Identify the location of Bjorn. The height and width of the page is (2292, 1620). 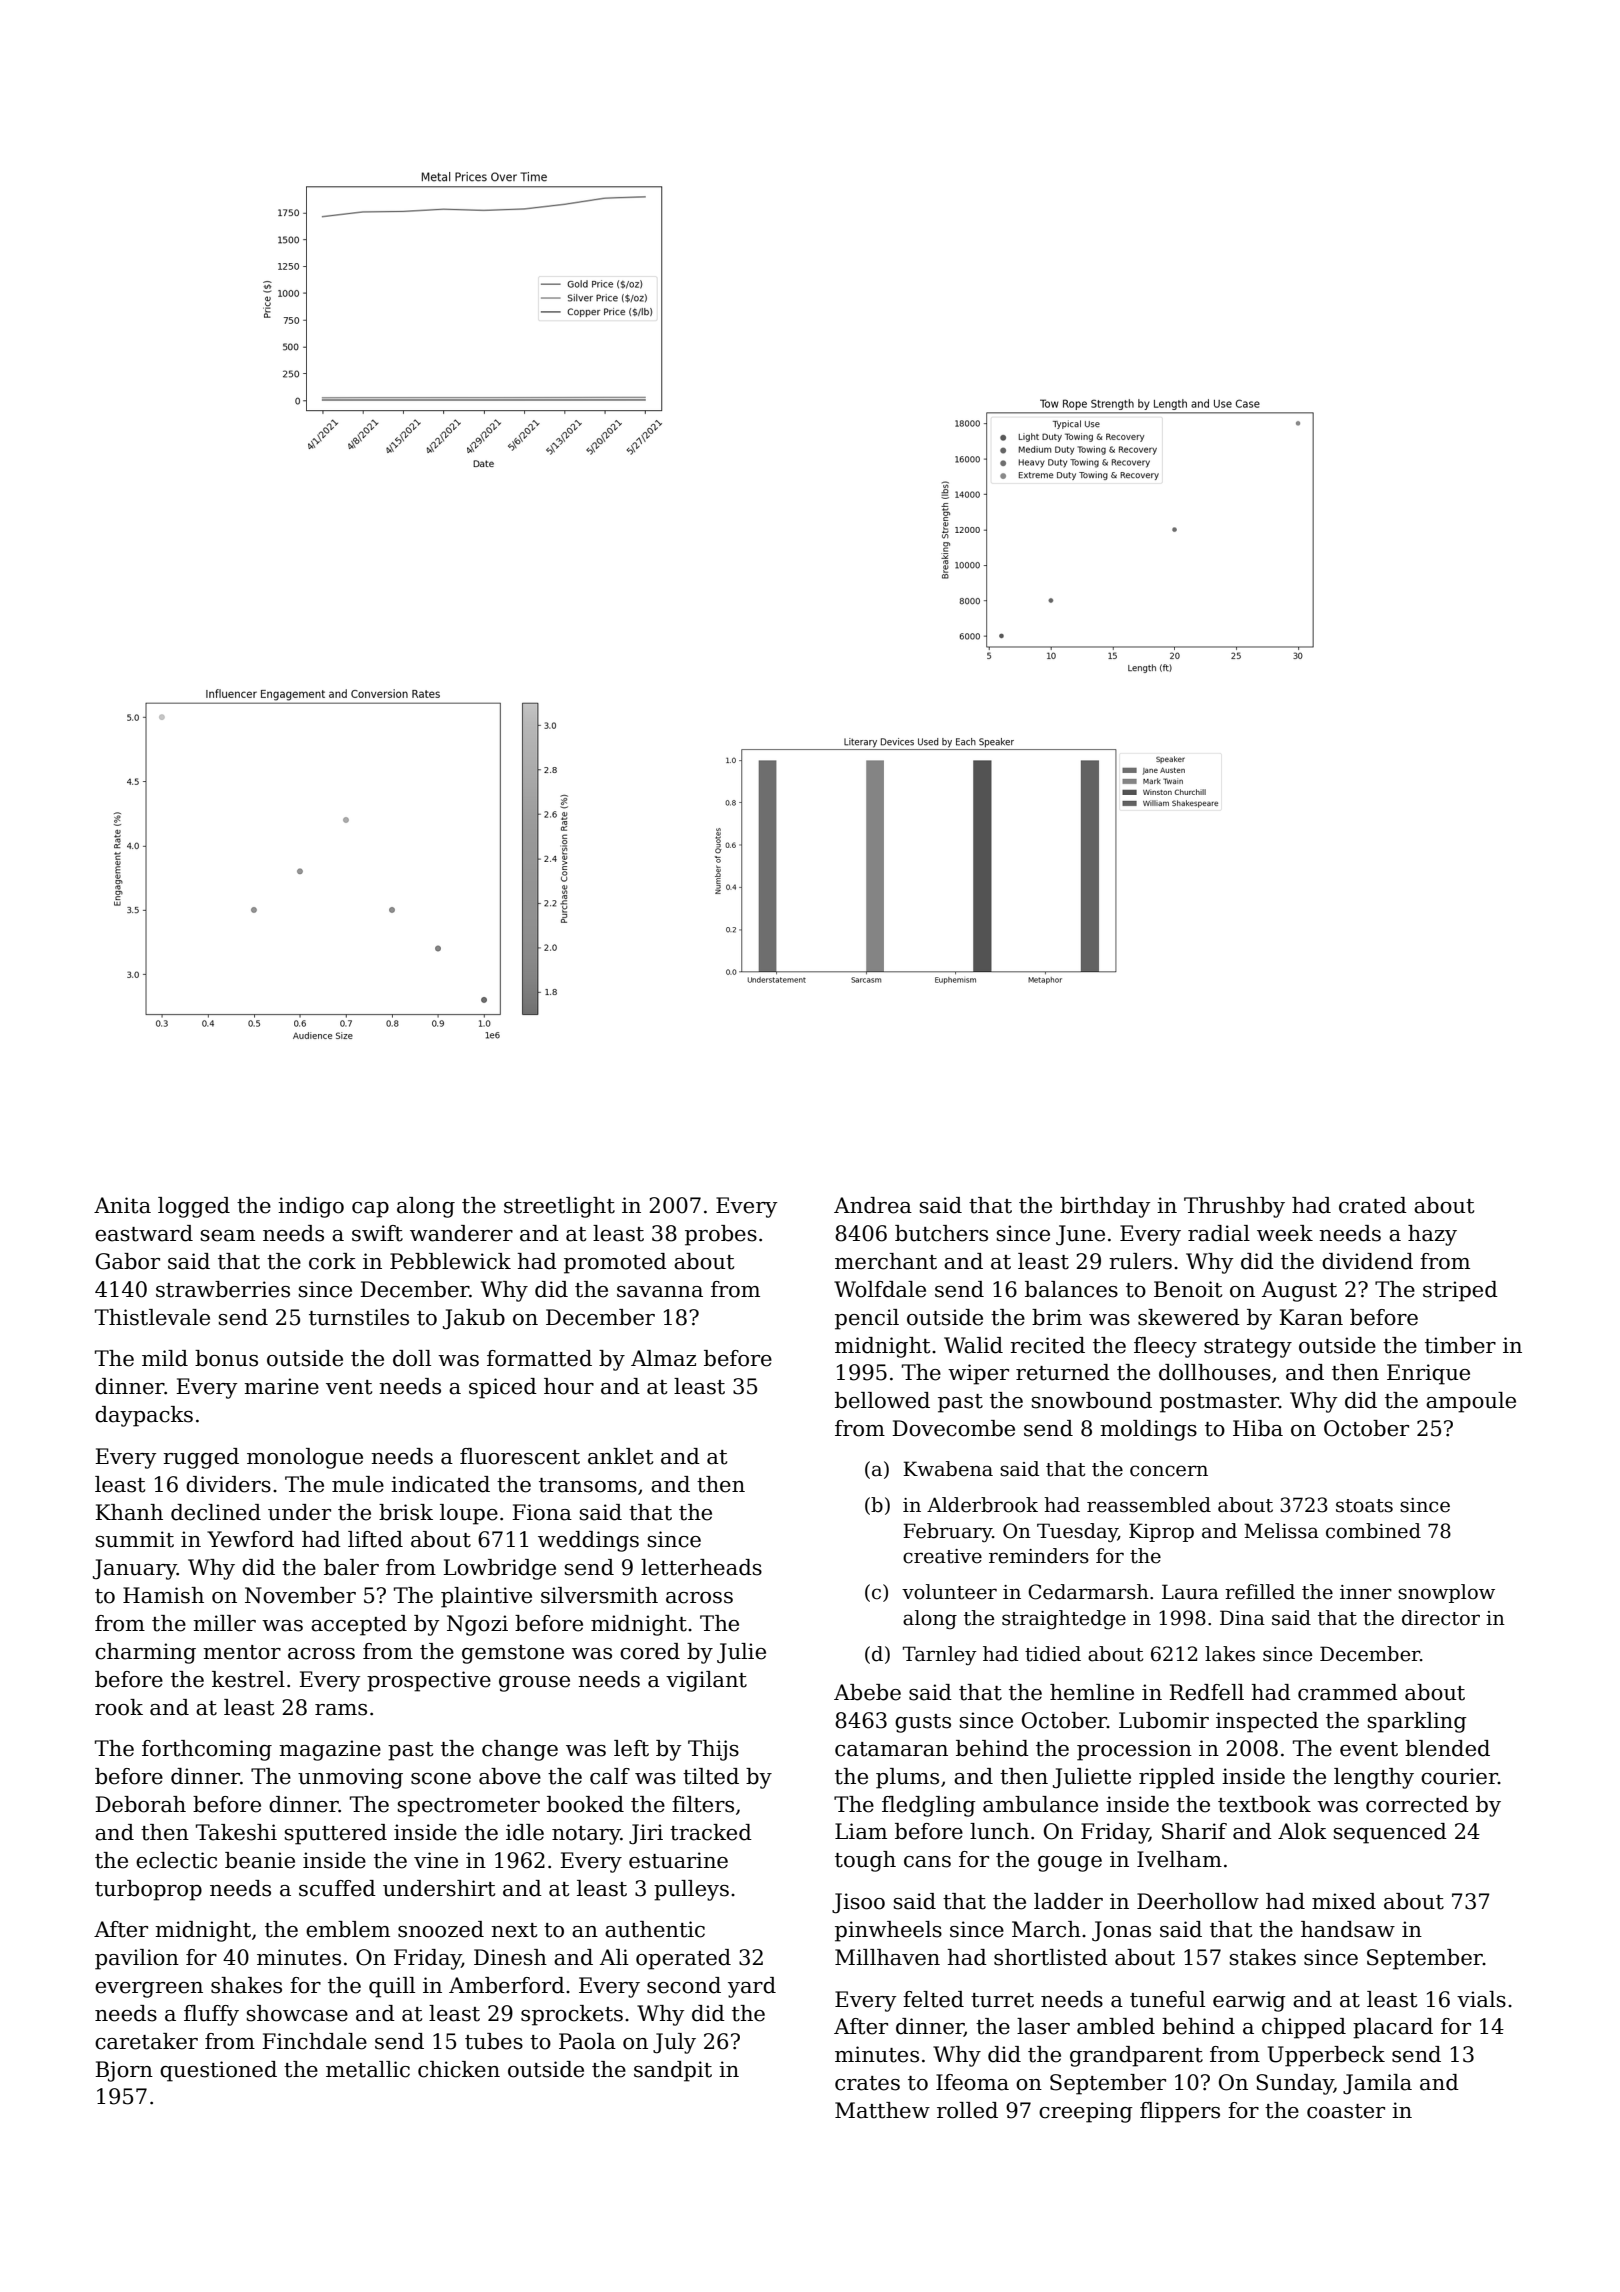
(124, 2071).
